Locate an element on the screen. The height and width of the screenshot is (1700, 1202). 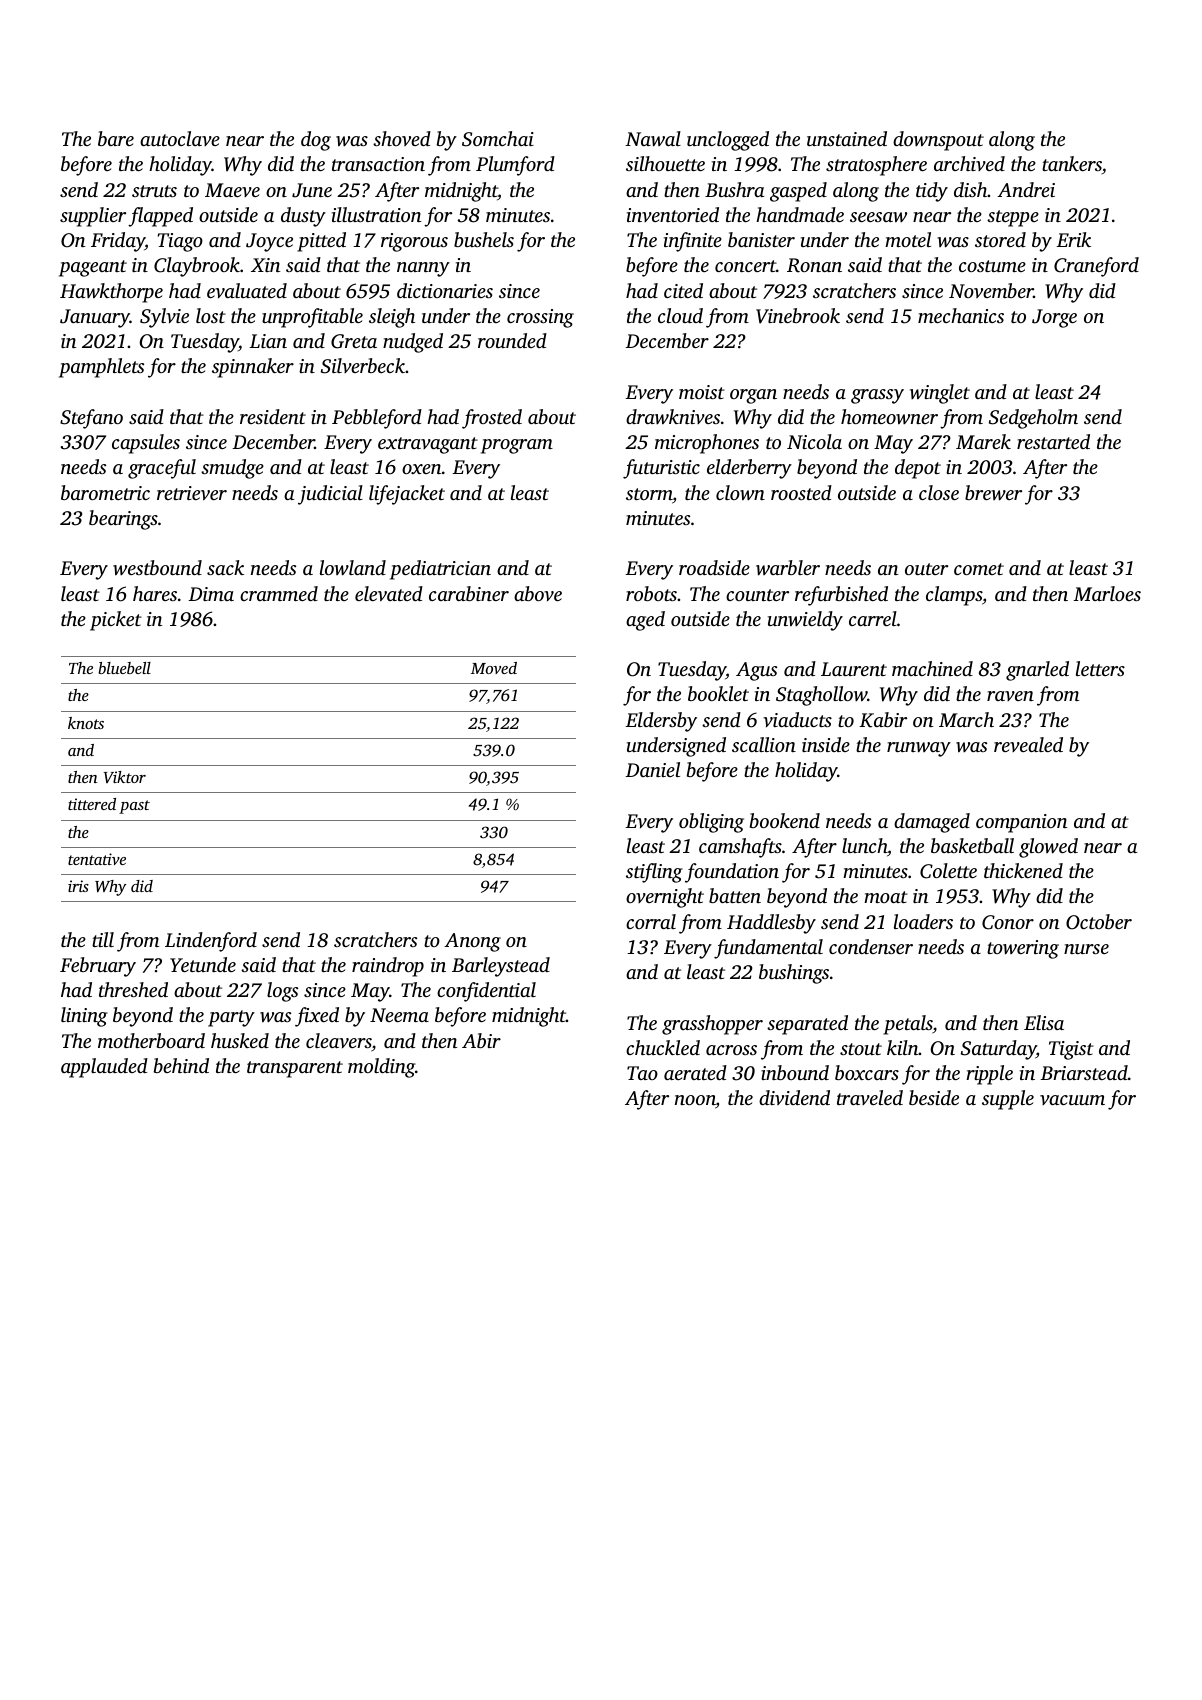
behind is located at coordinates (181, 1065).
